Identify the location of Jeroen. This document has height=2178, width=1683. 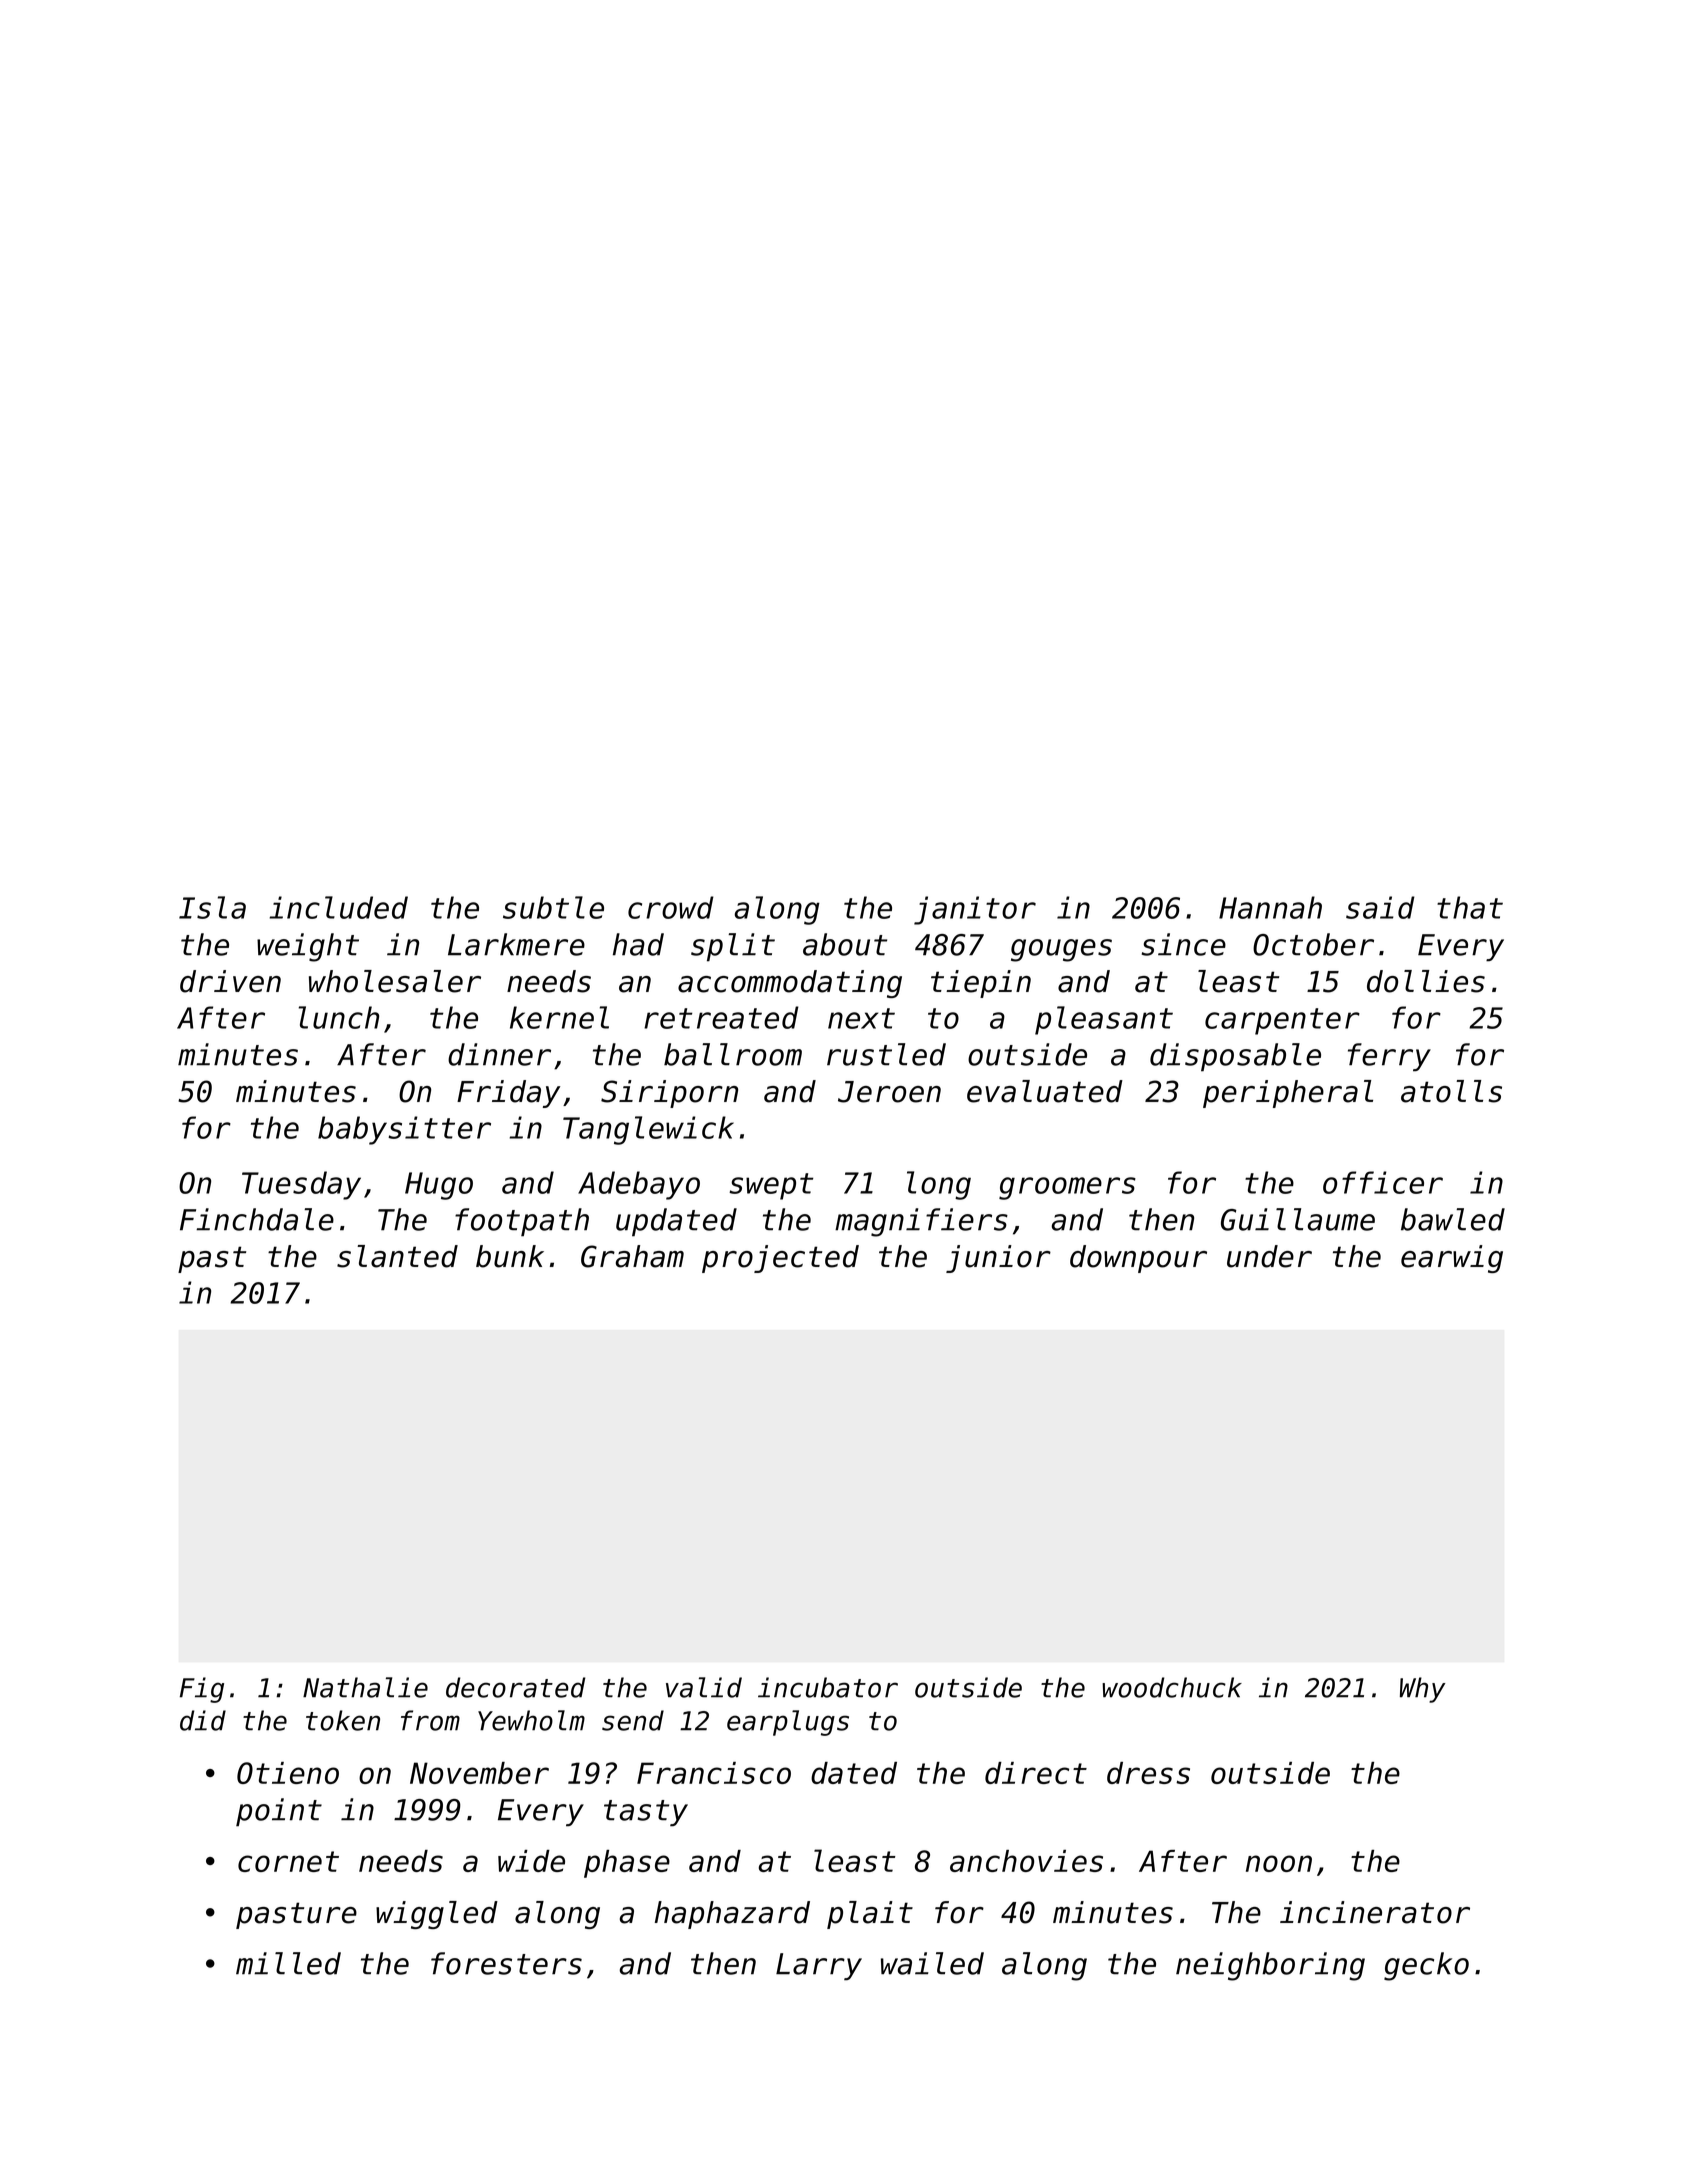
(889, 1092).
